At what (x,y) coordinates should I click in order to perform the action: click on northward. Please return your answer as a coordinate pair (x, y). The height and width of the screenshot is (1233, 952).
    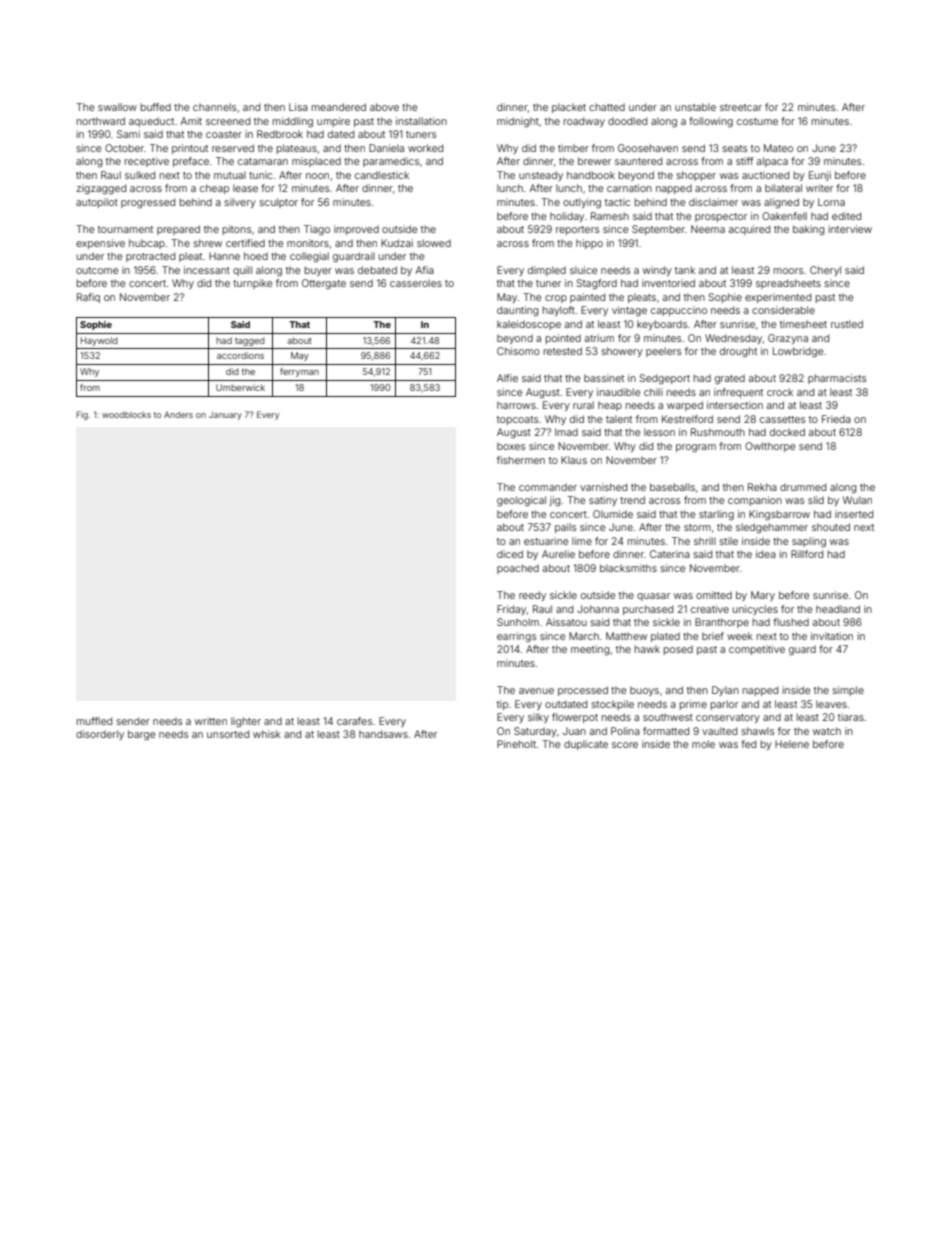
    Looking at the image, I should click on (101, 121).
